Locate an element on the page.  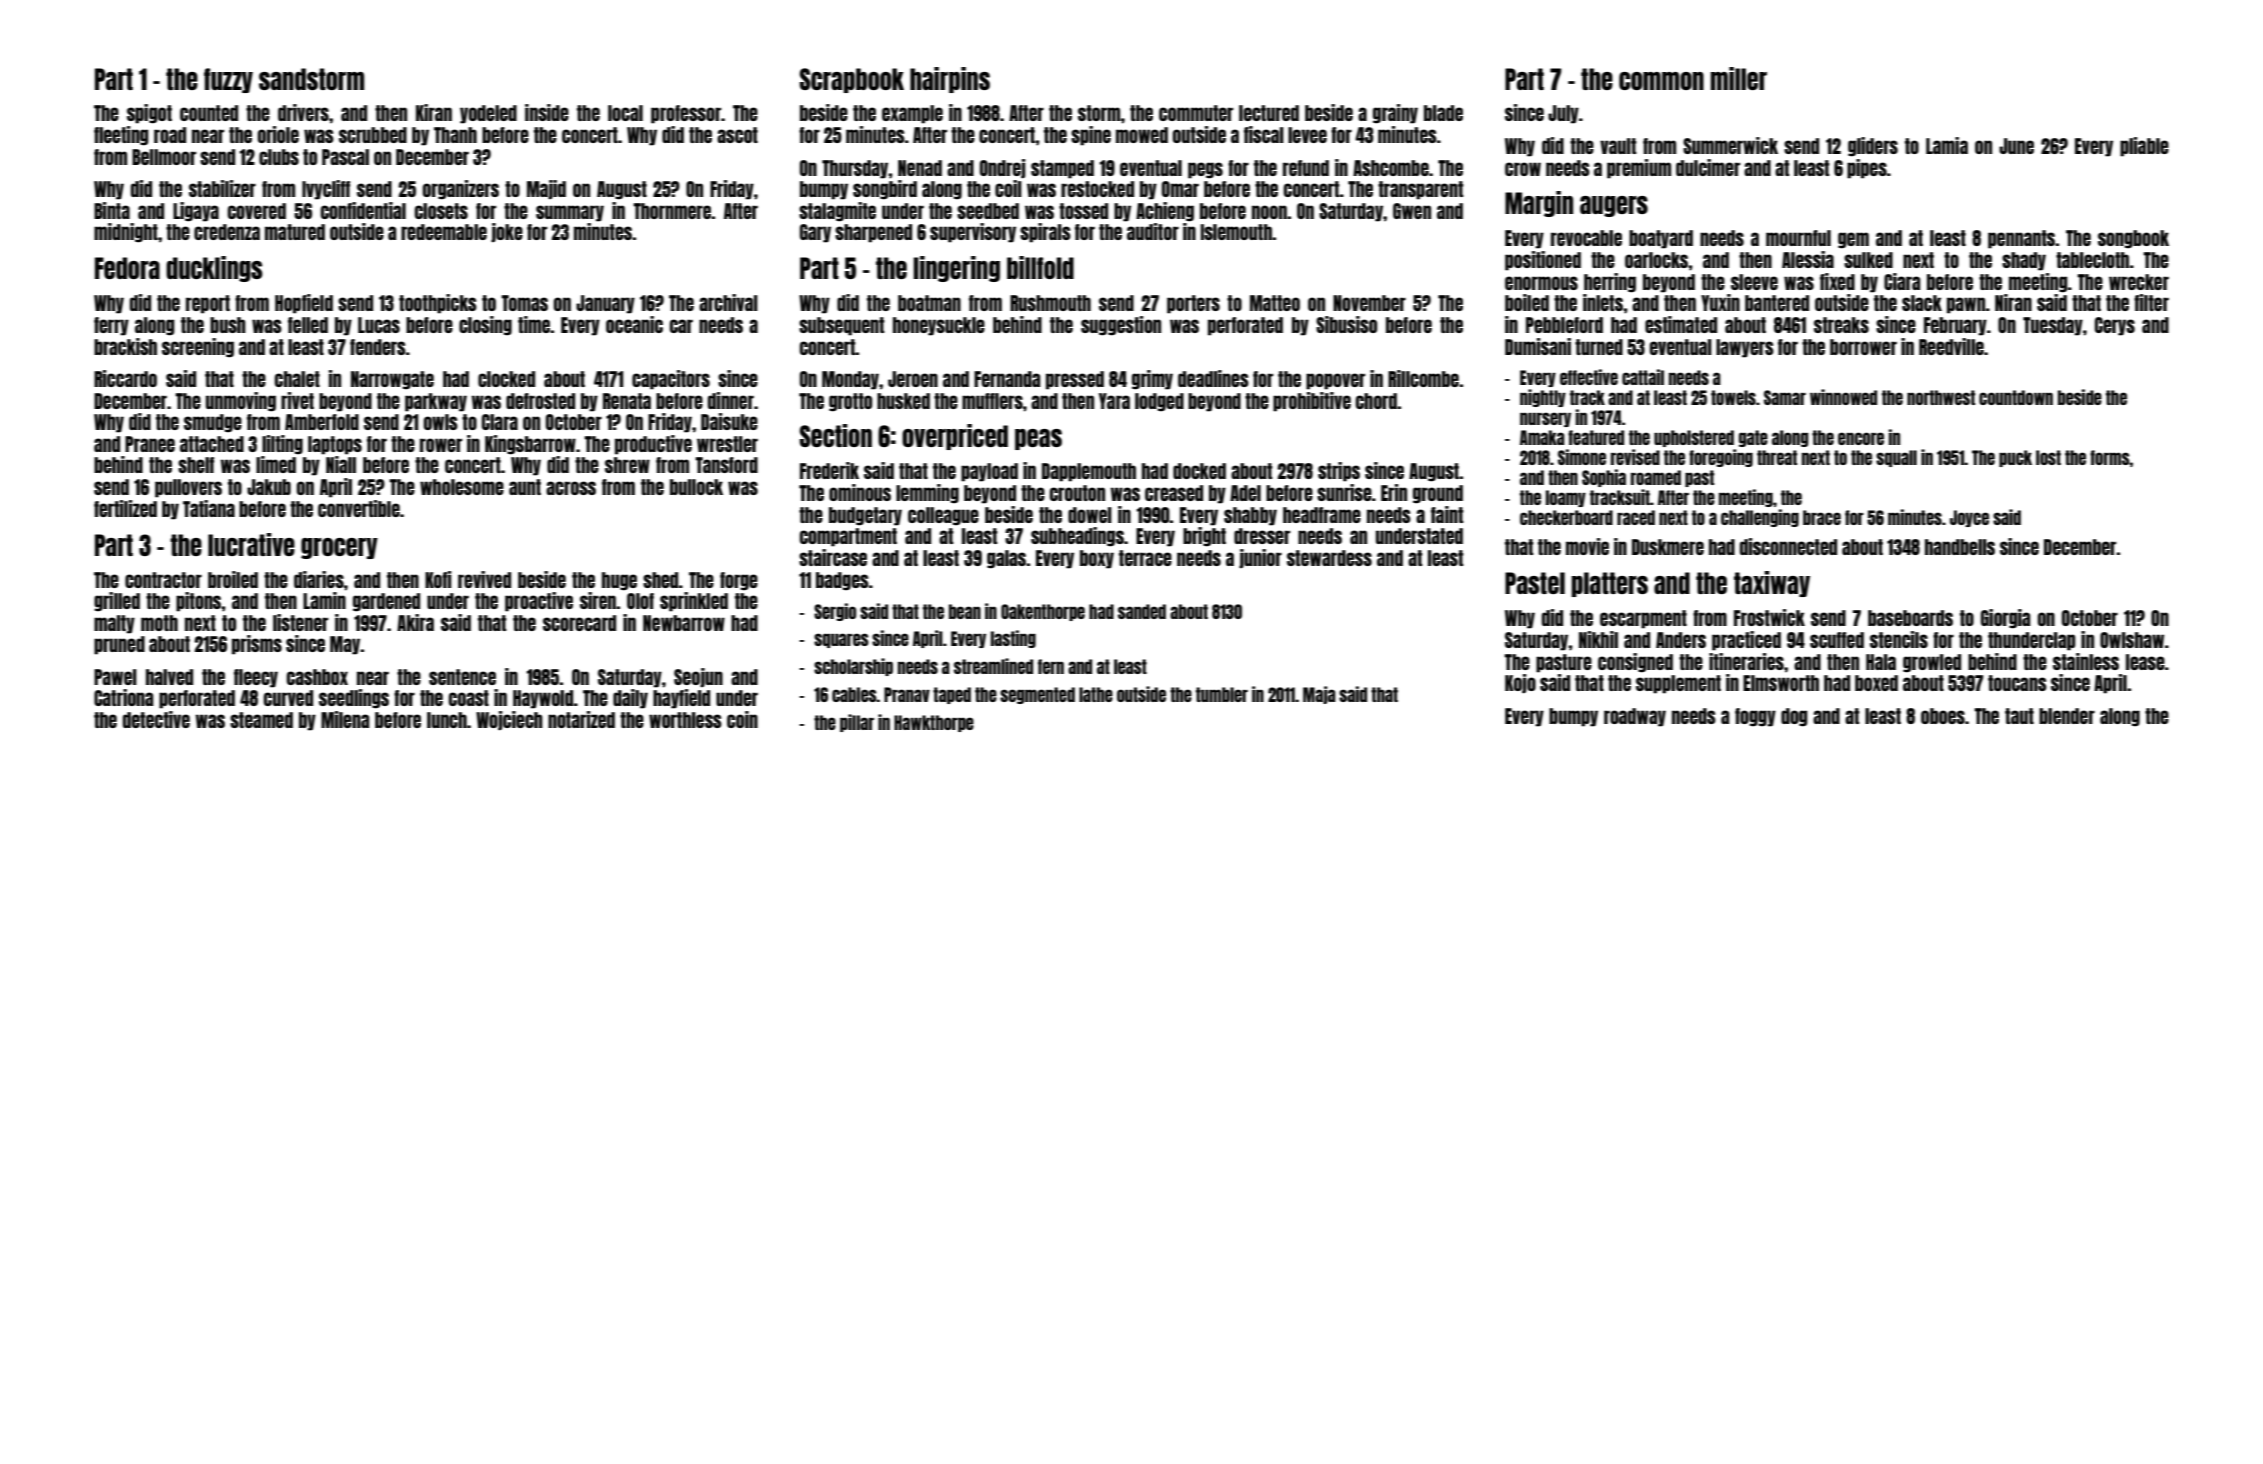
miller is located at coordinates (1739, 78).
